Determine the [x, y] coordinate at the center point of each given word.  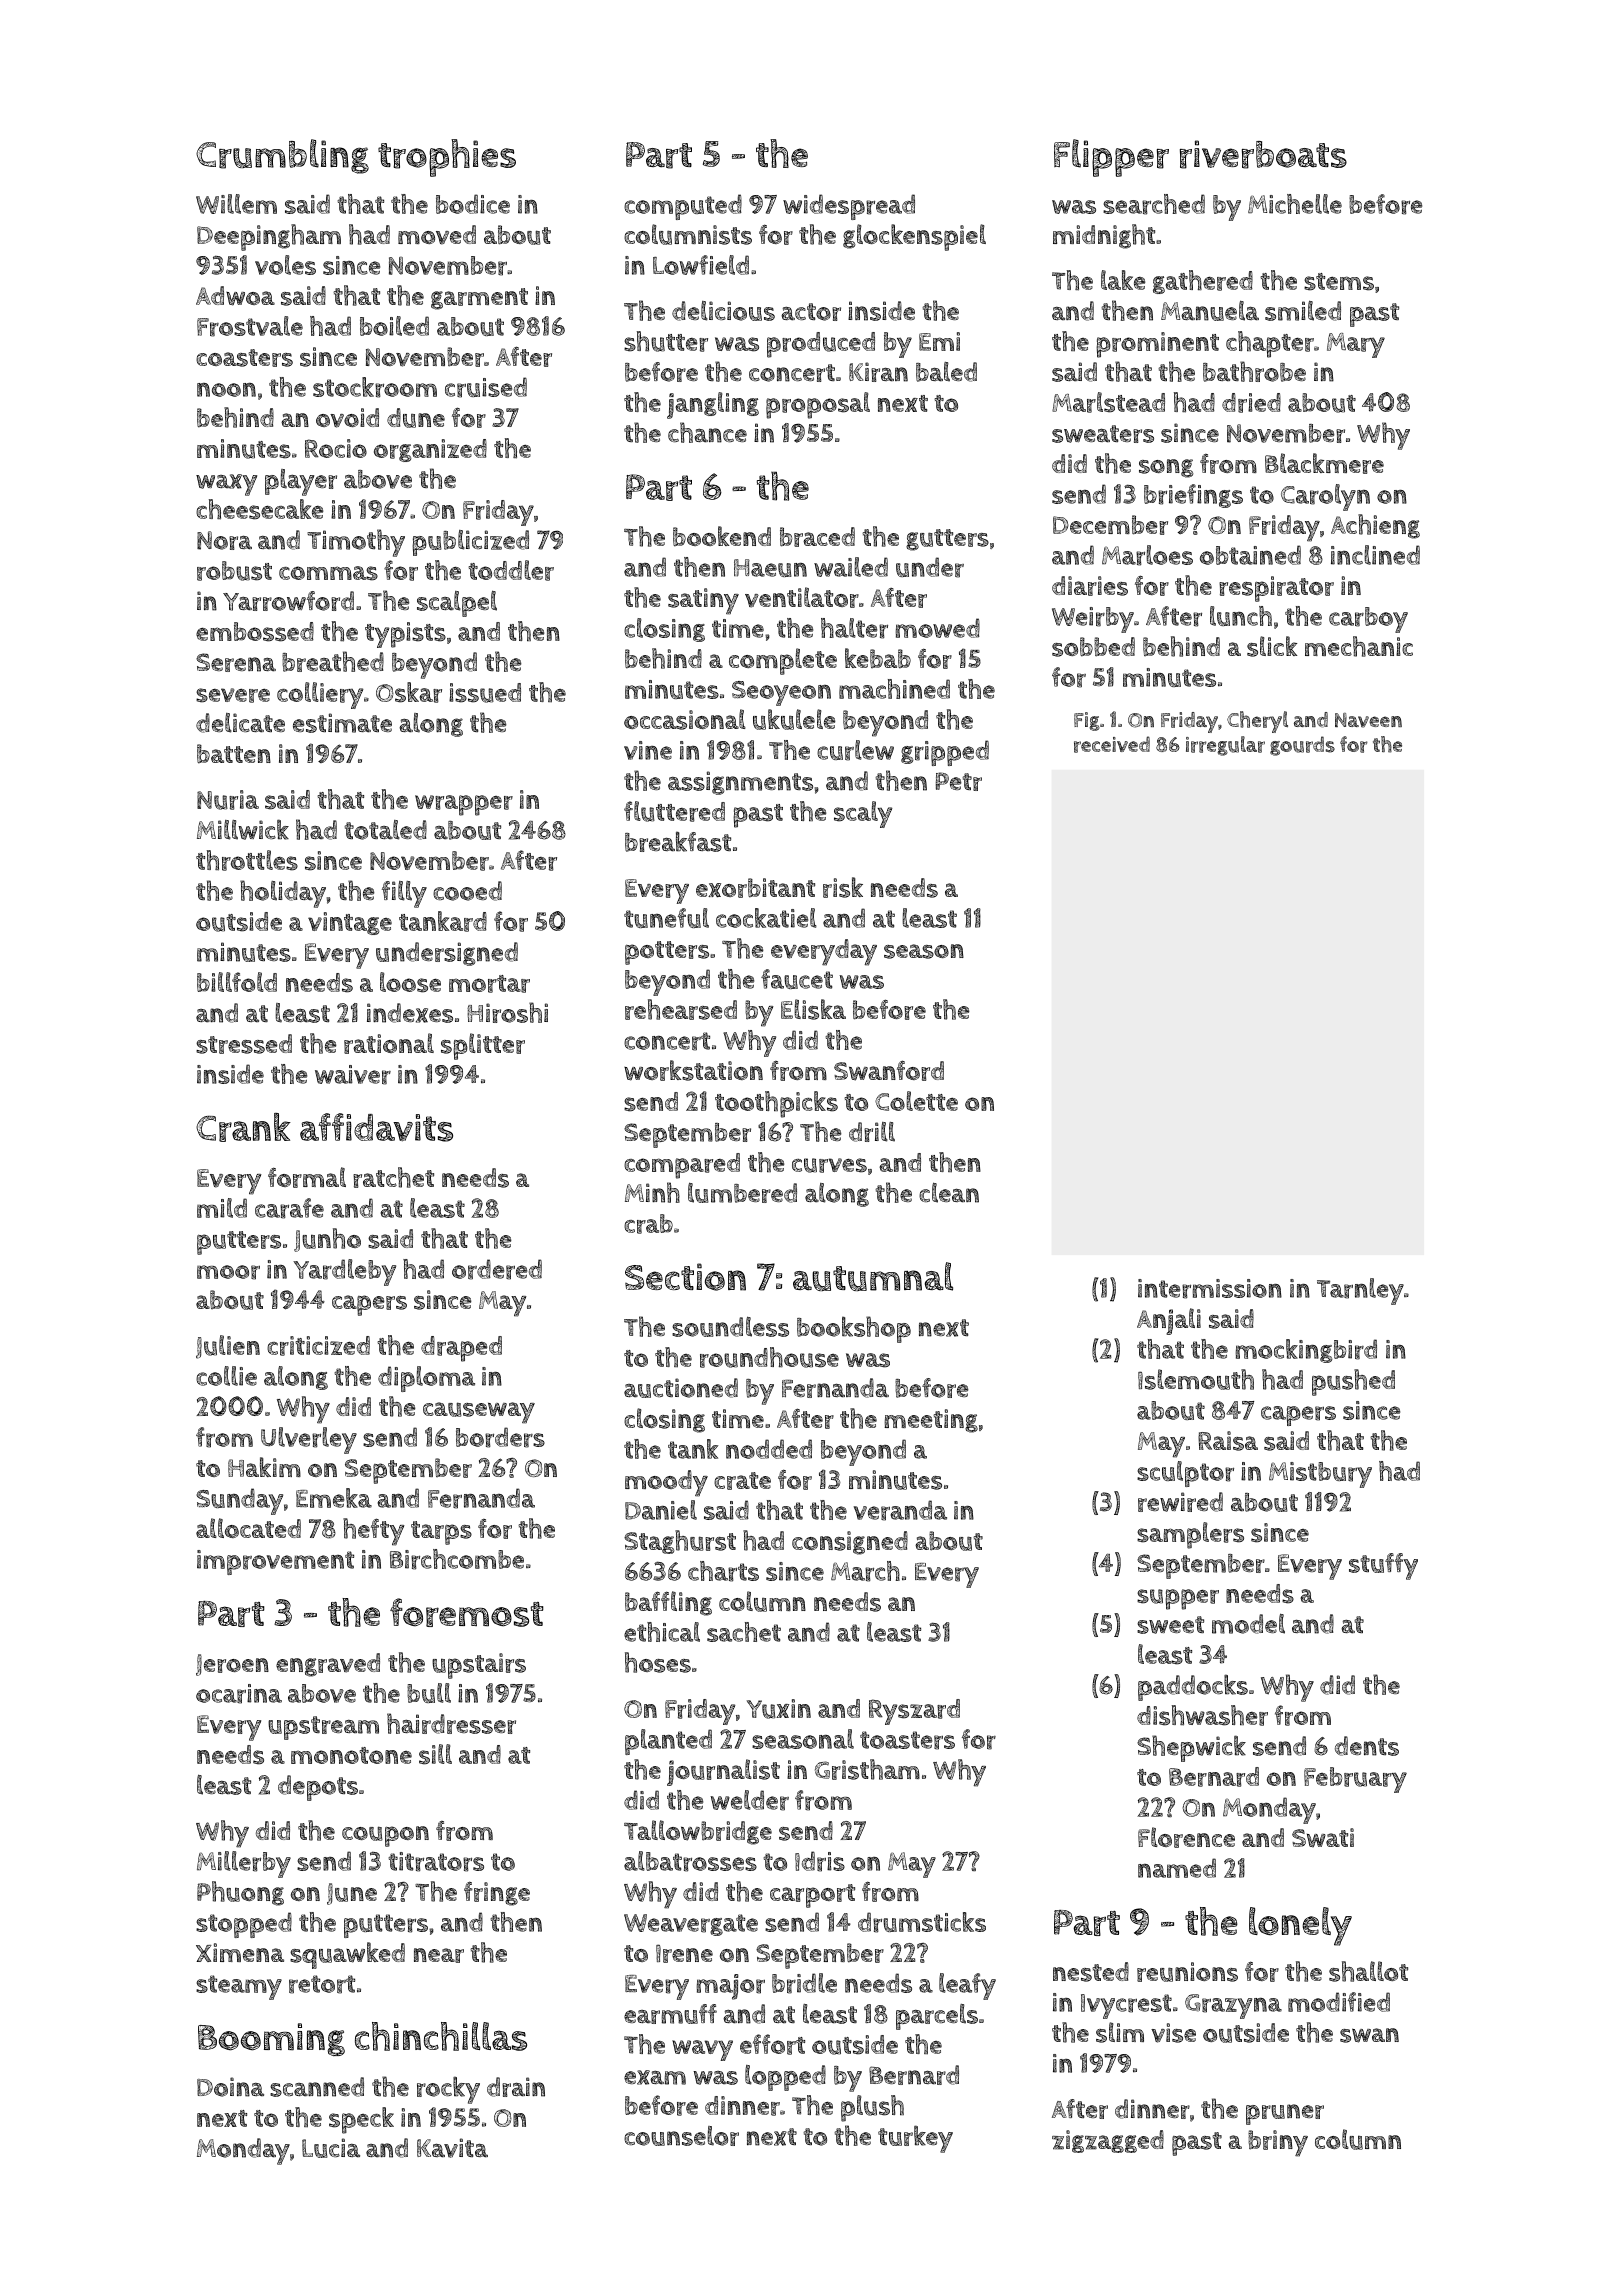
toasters [907, 1740]
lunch [1241, 616]
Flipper [1111, 158]
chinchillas [441, 2036]
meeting [931, 1421]
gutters [947, 540]
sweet [1170, 1625]
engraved [328, 1665]
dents [1367, 1746]
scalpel [457, 604]
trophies [447, 158]
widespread [849, 207]
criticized [318, 1346]
